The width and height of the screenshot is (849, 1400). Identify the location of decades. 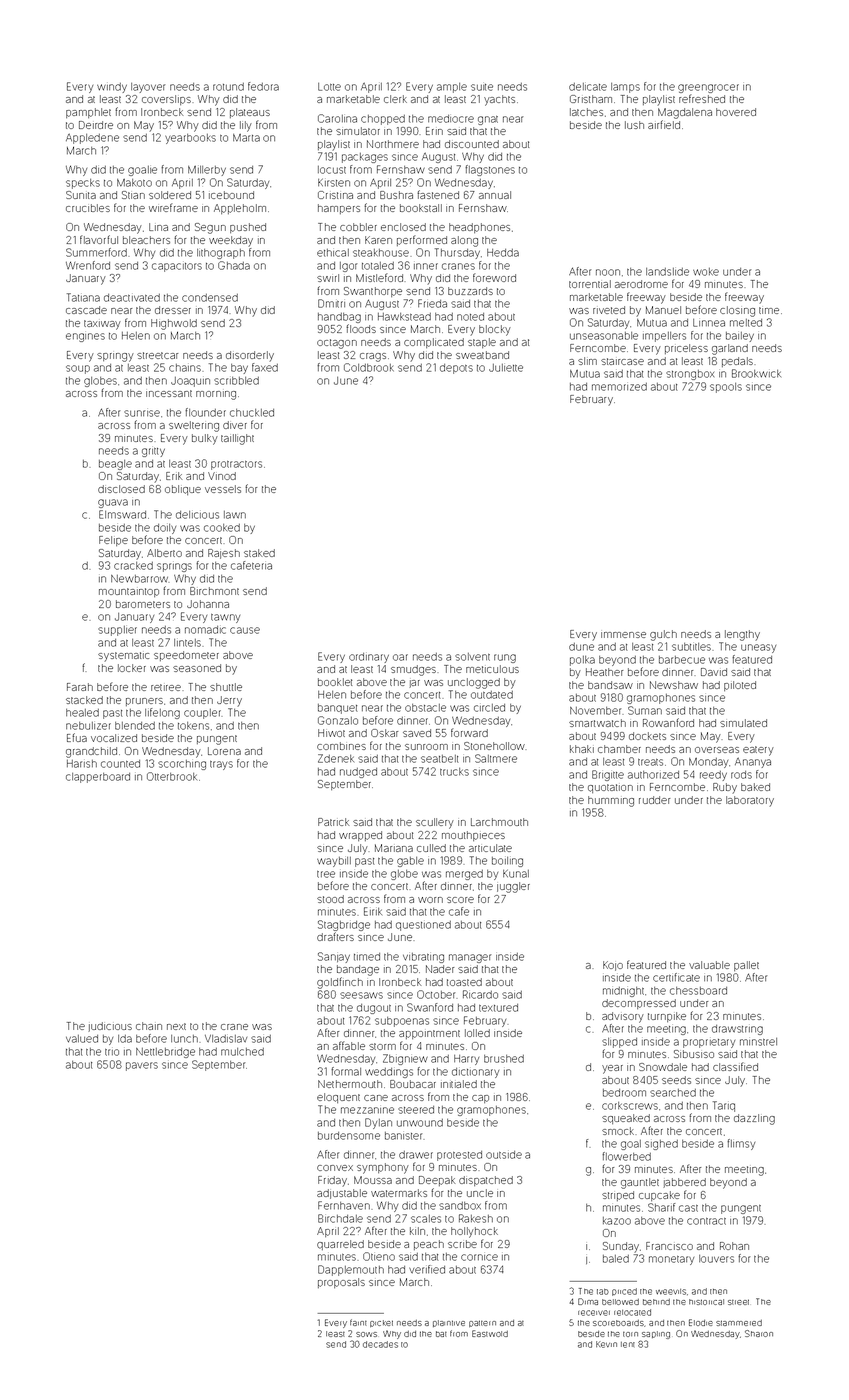
(380, 1344).
